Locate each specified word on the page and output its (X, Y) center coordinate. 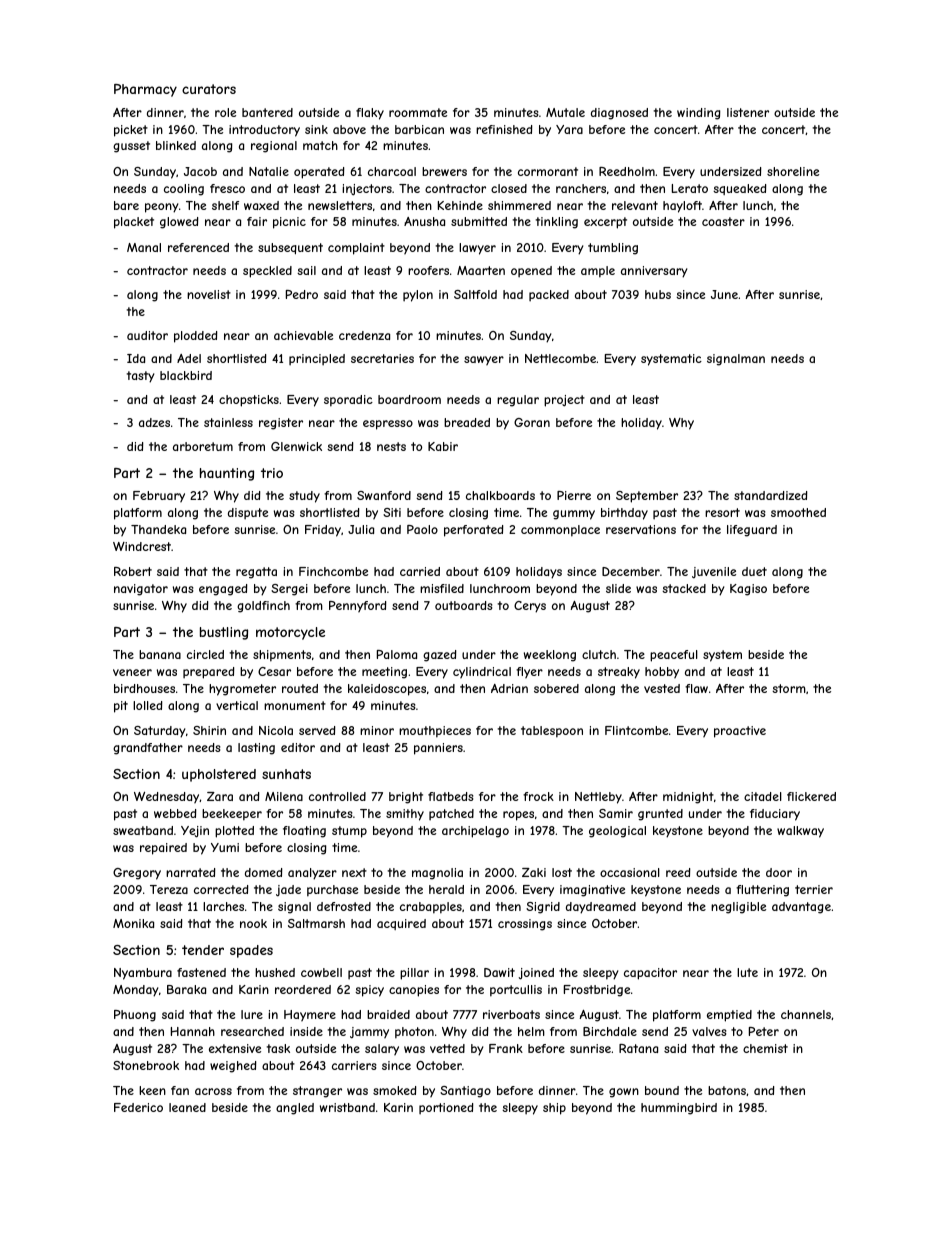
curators (209, 89)
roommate (418, 112)
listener (748, 112)
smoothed (798, 512)
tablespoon (552, 732)
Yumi (225, 847)
